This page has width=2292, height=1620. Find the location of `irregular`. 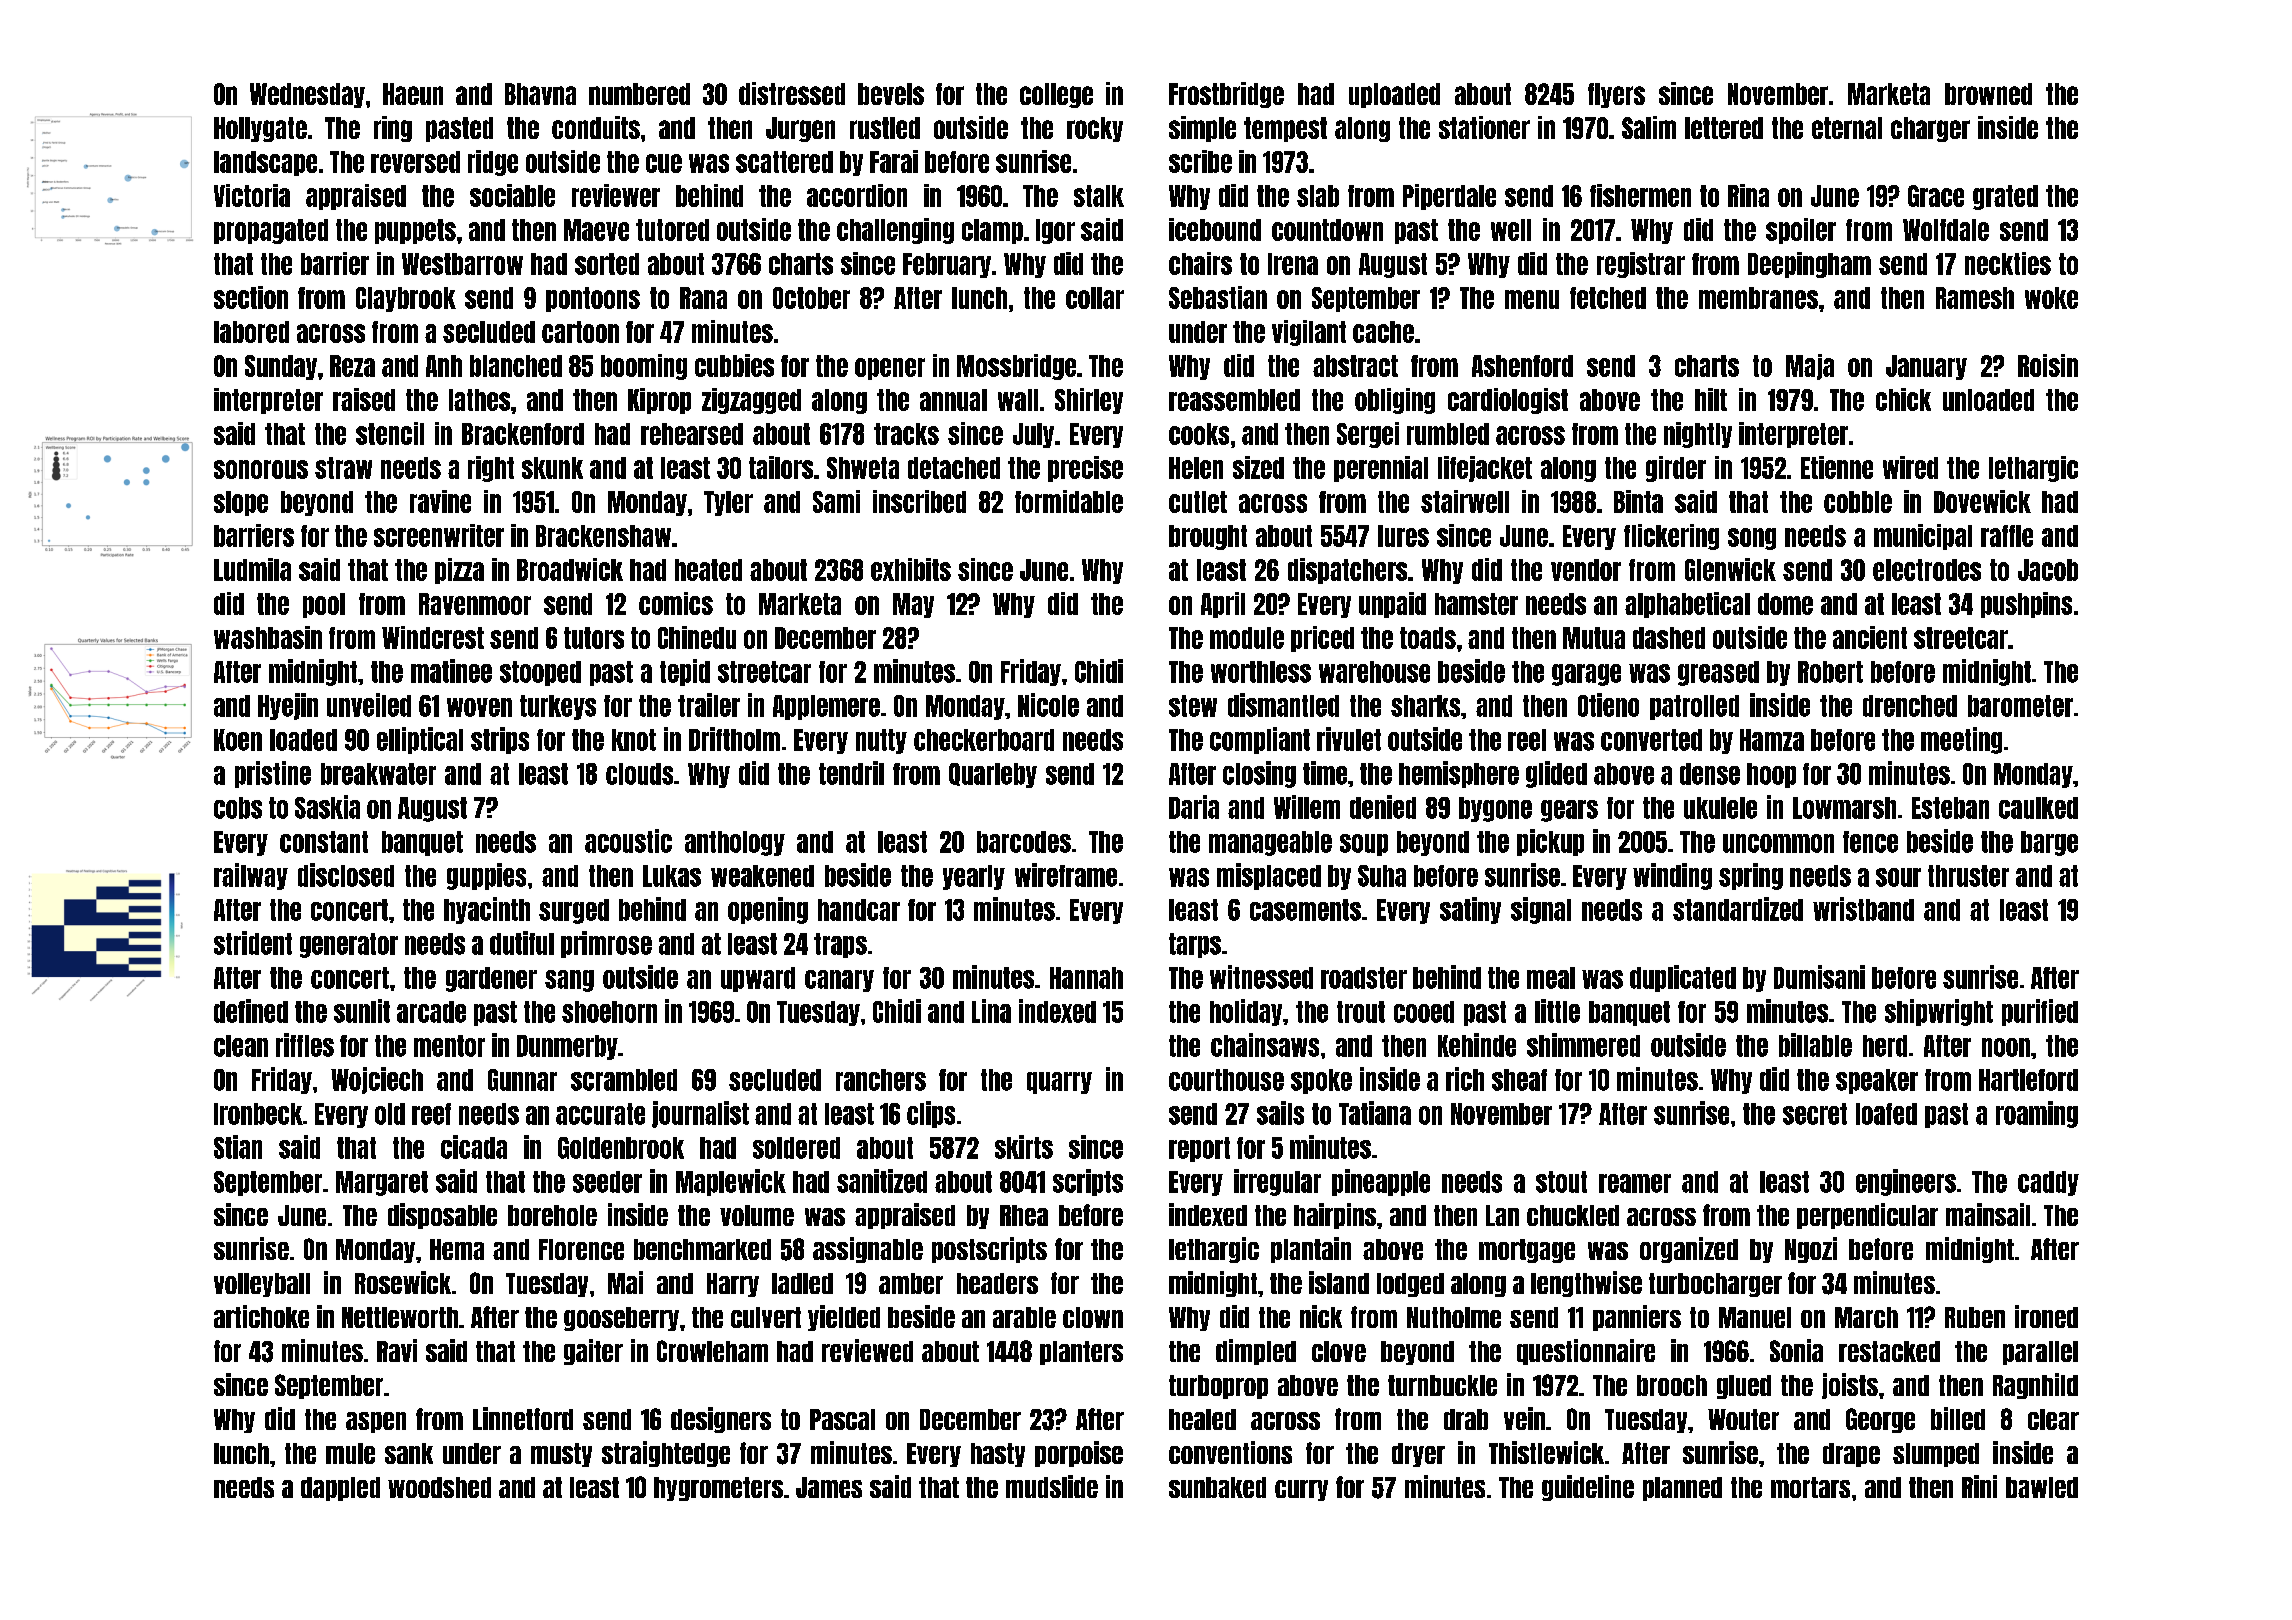

irregular is located at coordinates (1277, 1182).
